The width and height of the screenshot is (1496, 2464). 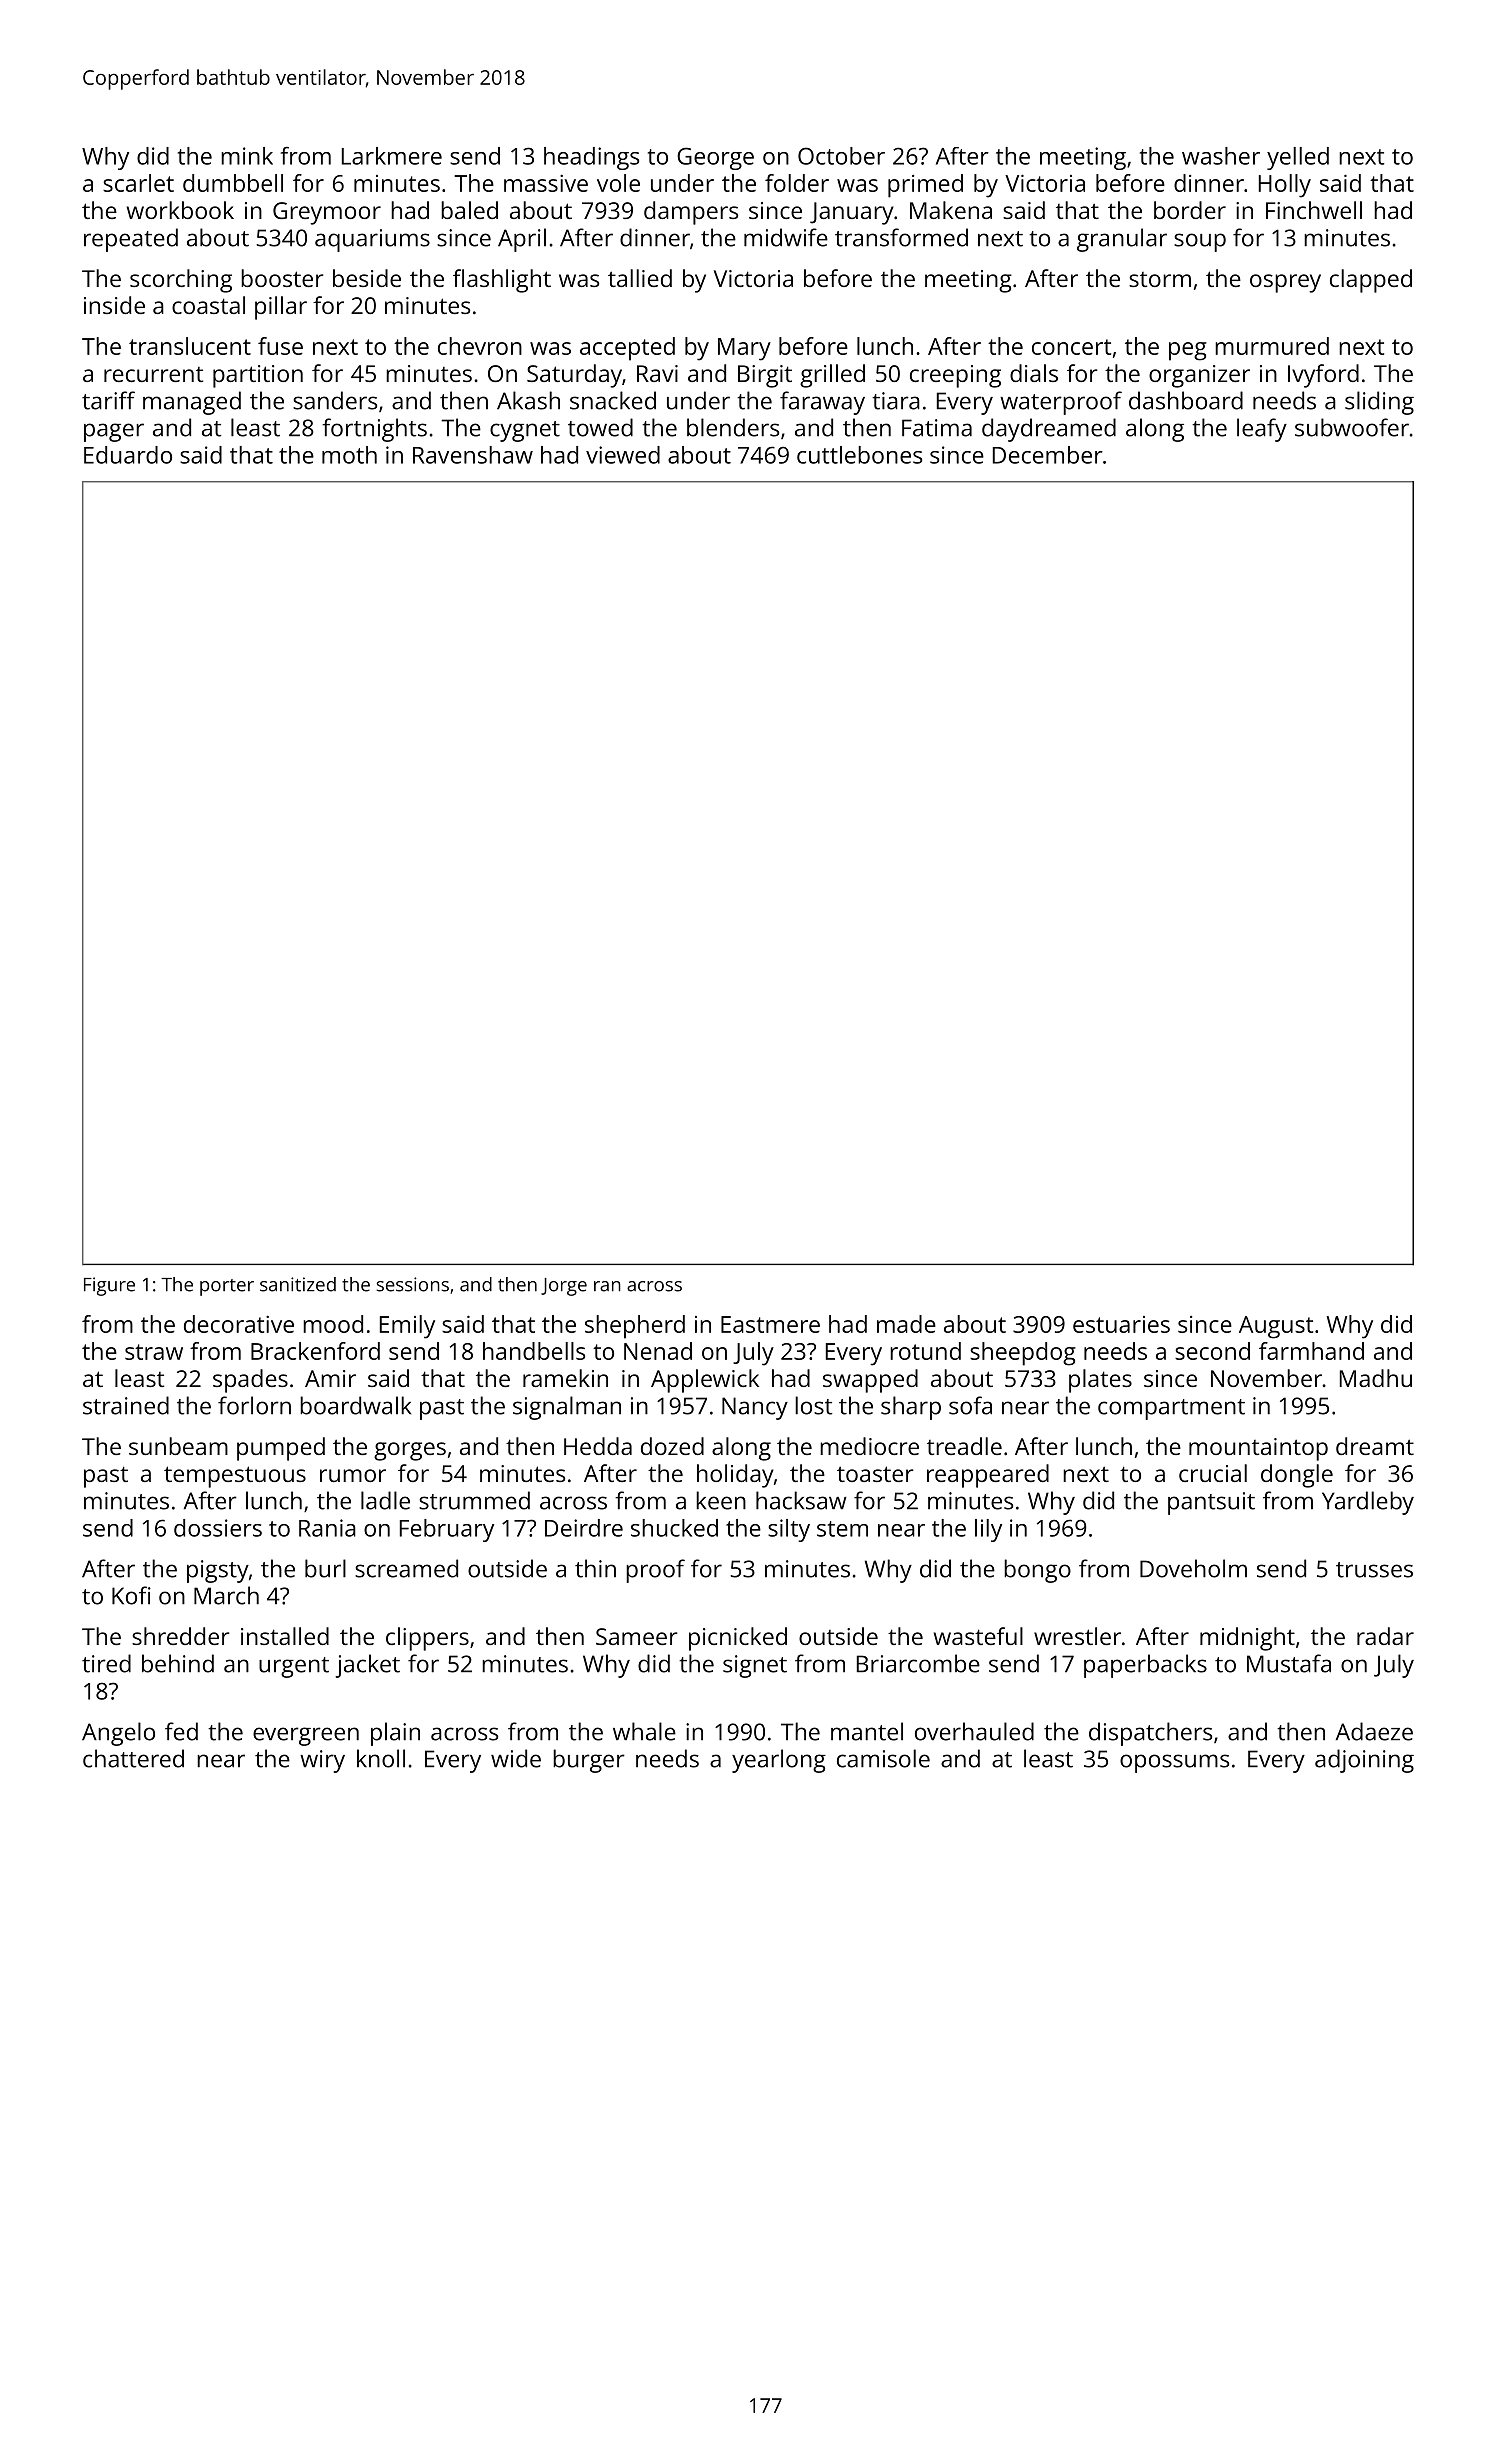 What do you see at coordinates (235, 1477) in the screenshot?
I see `tempestuous` at bounding box center [235, 1477].
